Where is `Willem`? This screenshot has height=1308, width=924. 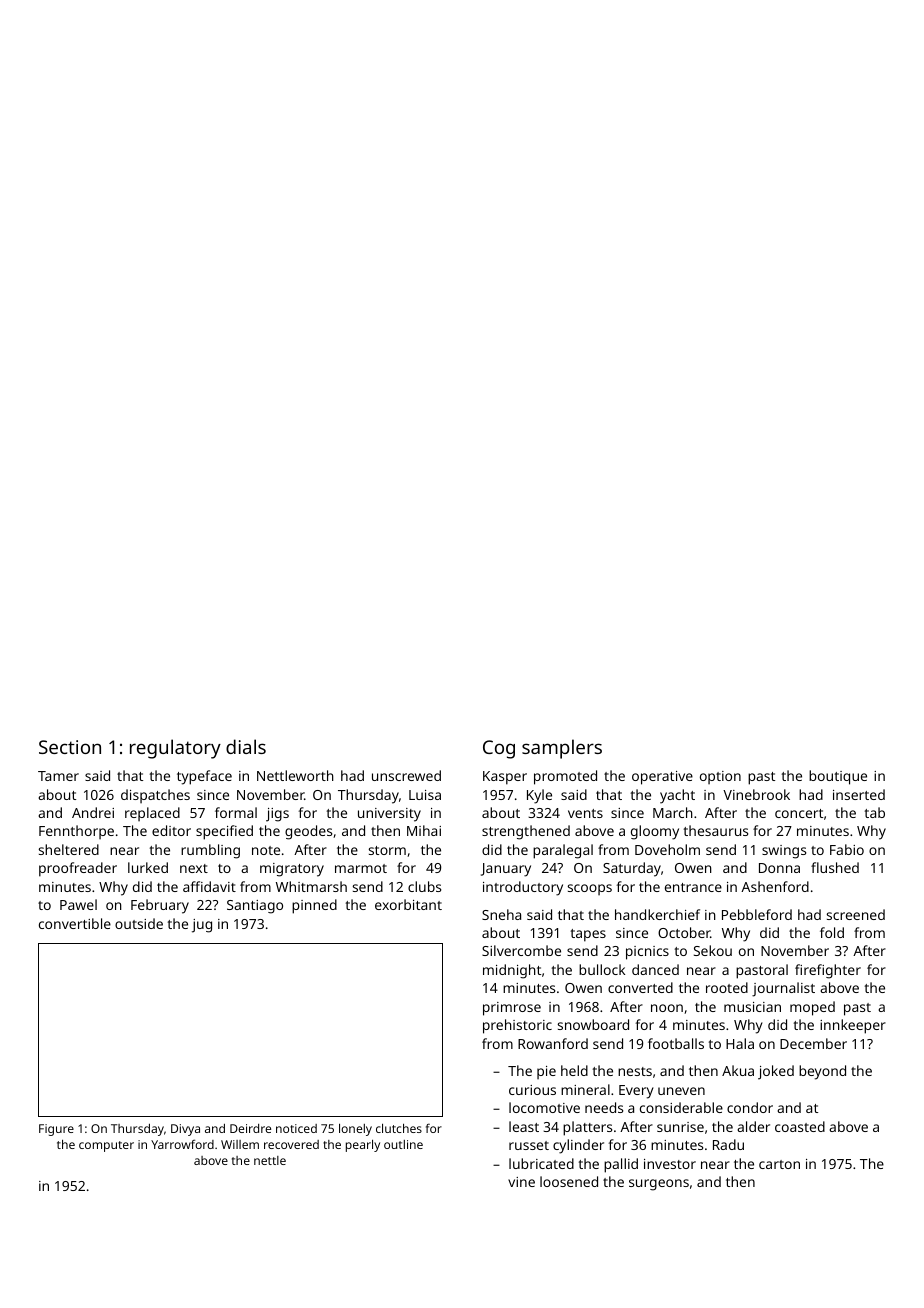
Willem is located at coordinates (240, 1144).
